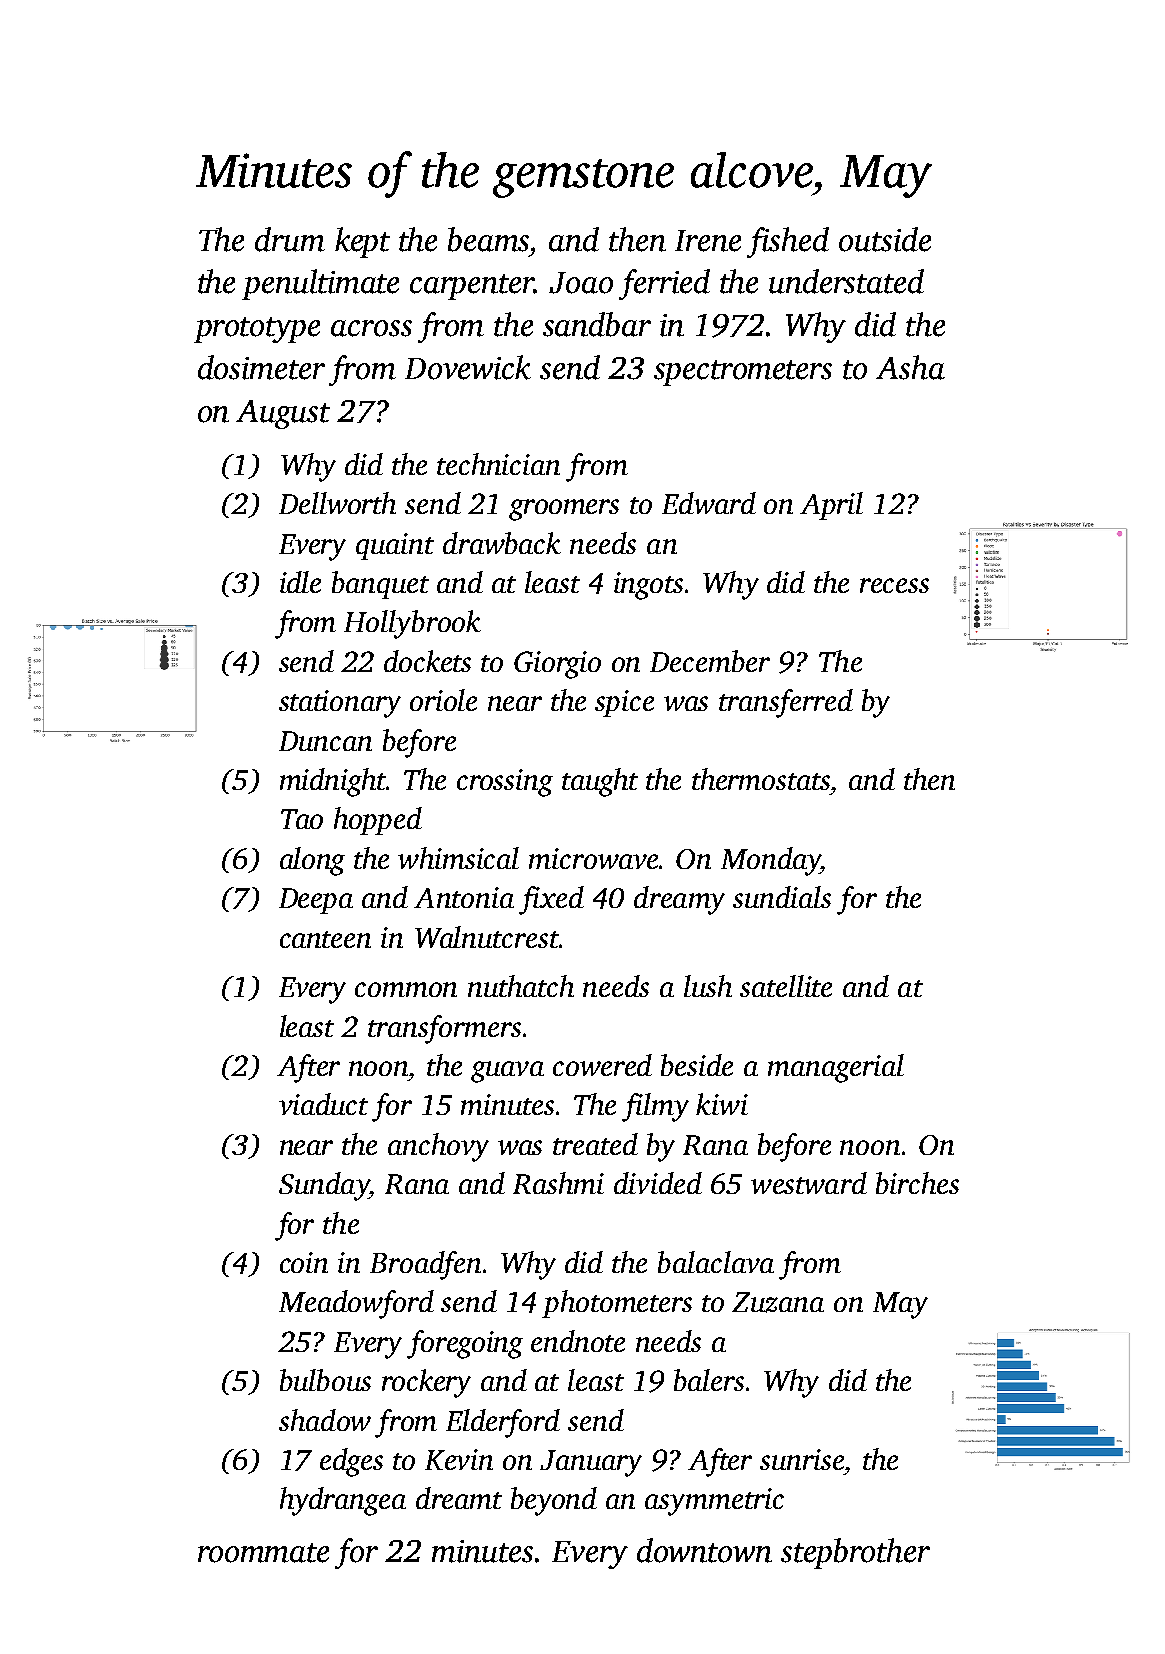 The width and height of the screenshot is (1165, 1654). I want to click on transferred, so click(786, 703).
